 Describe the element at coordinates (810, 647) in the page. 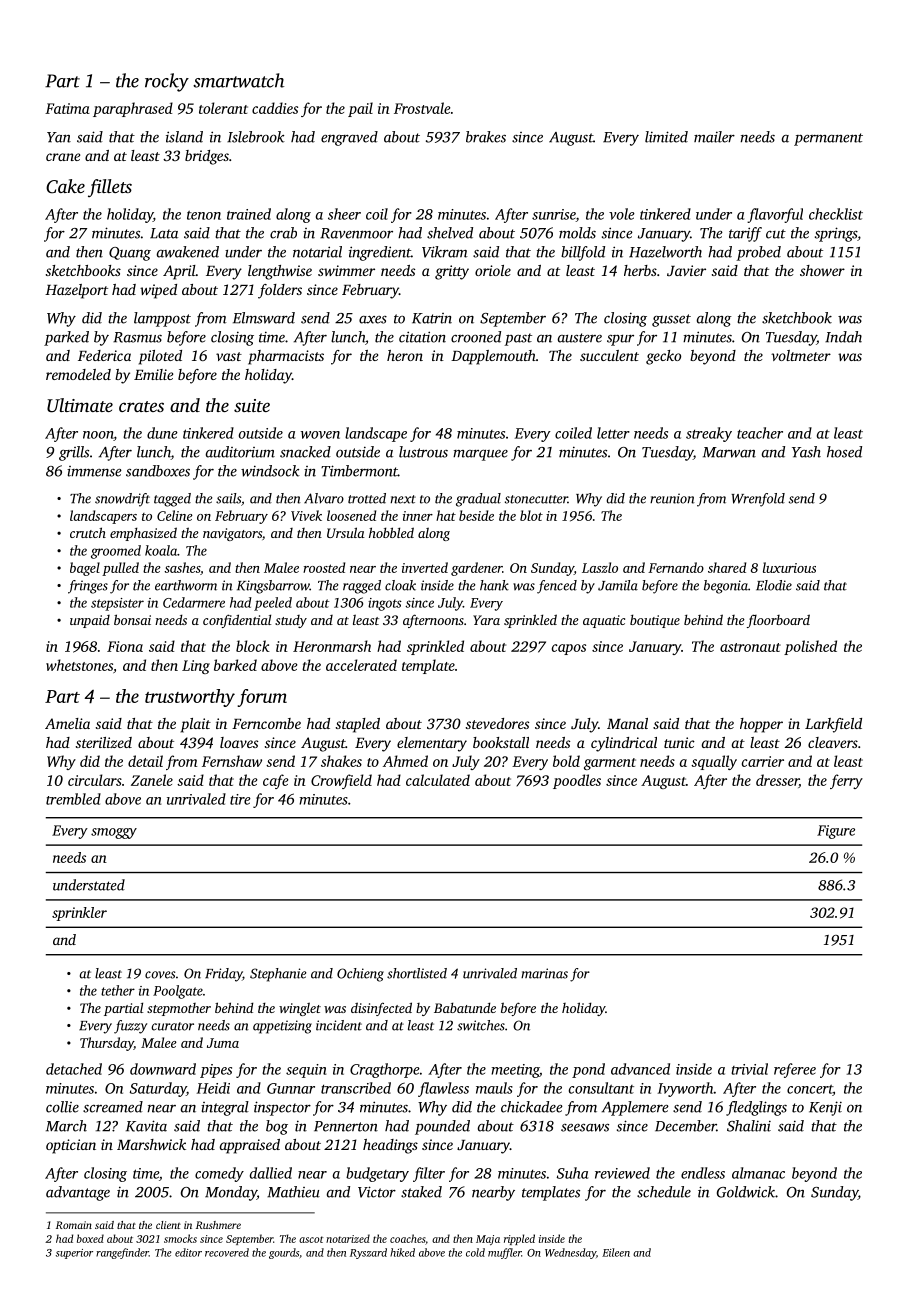

I see `polished` at that location.
